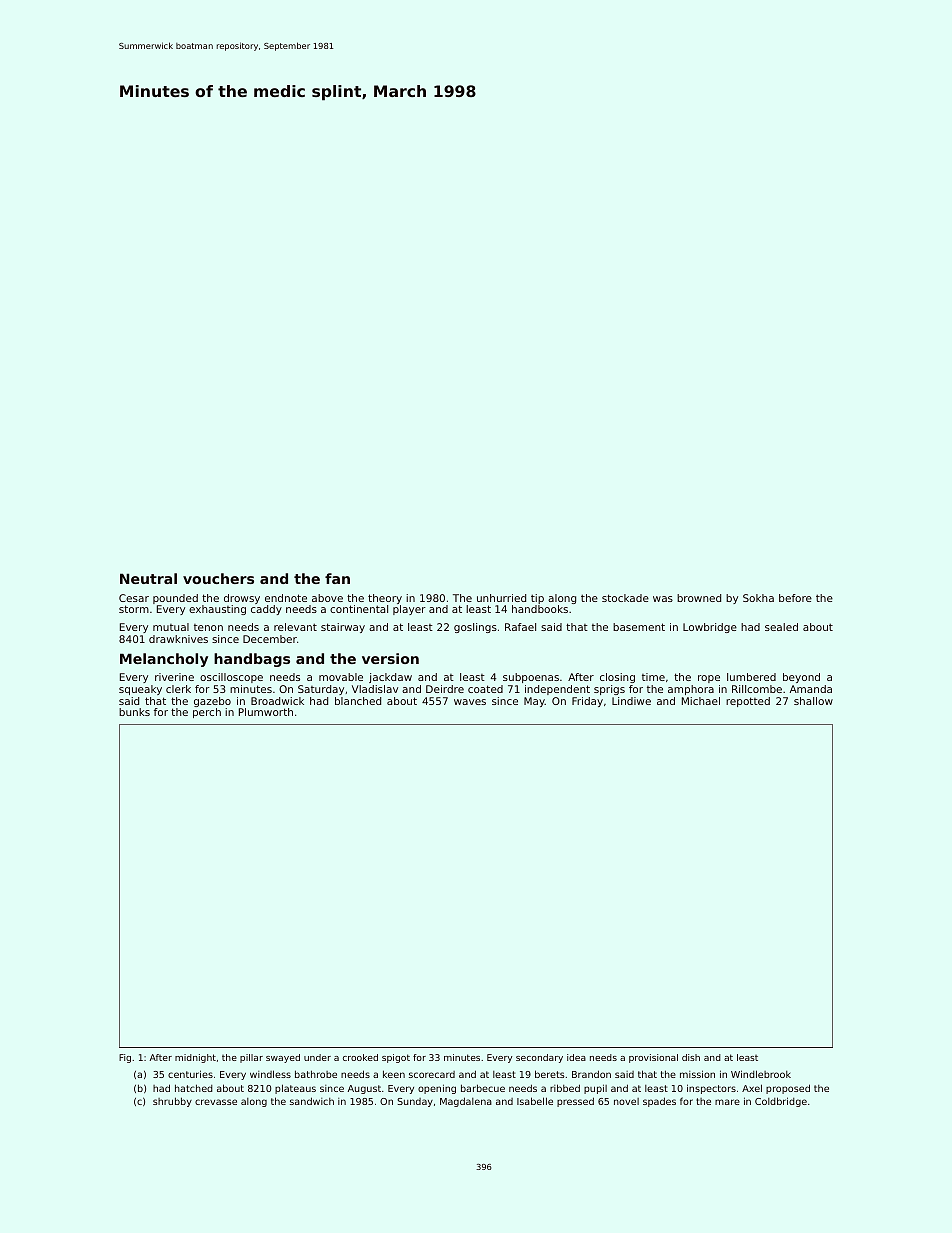 The image size is (952, 1233). I want to click on drowsy, so click(242, 599).
